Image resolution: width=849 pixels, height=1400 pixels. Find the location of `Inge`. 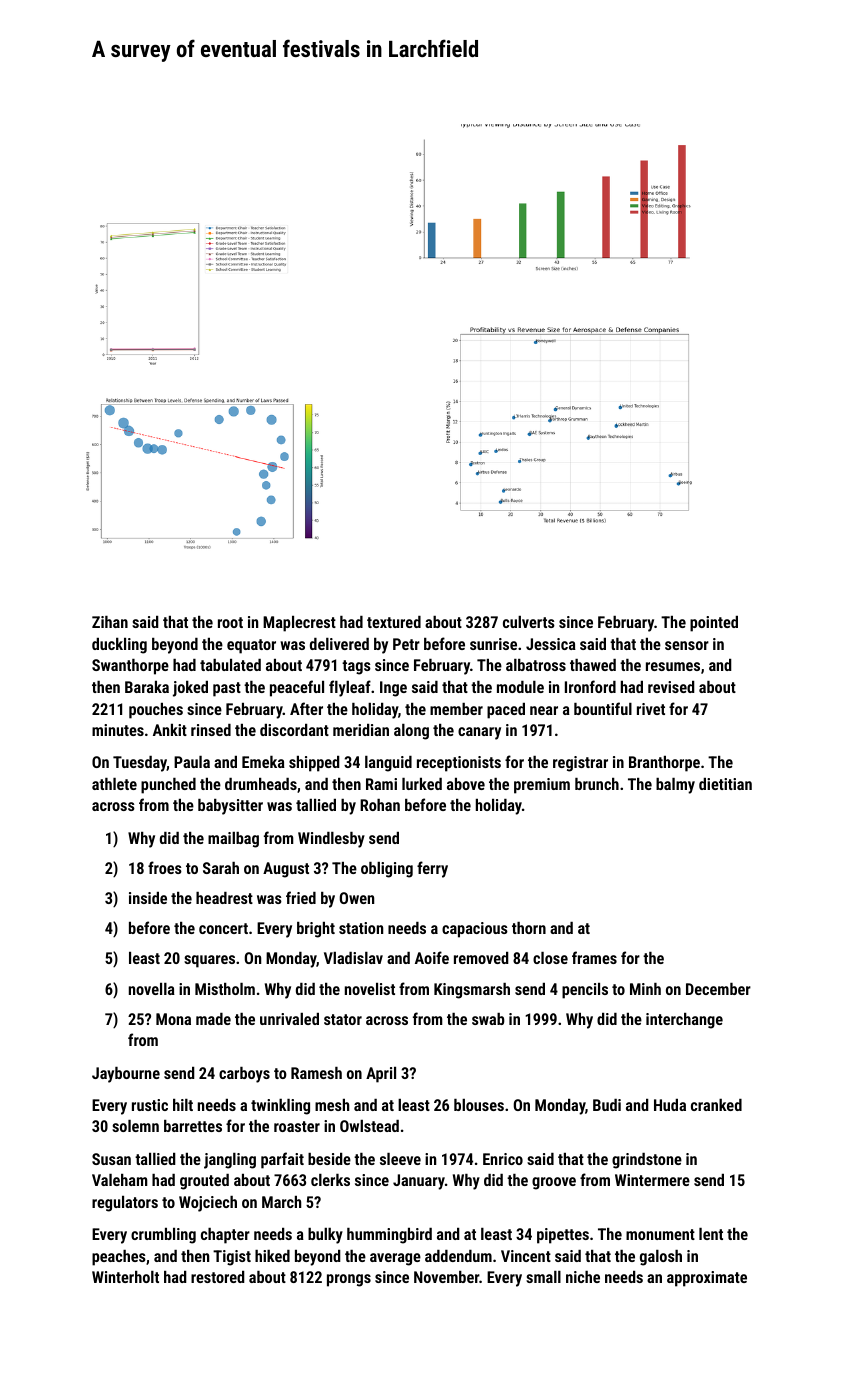

Inge is located at coordinates (393, 689).
